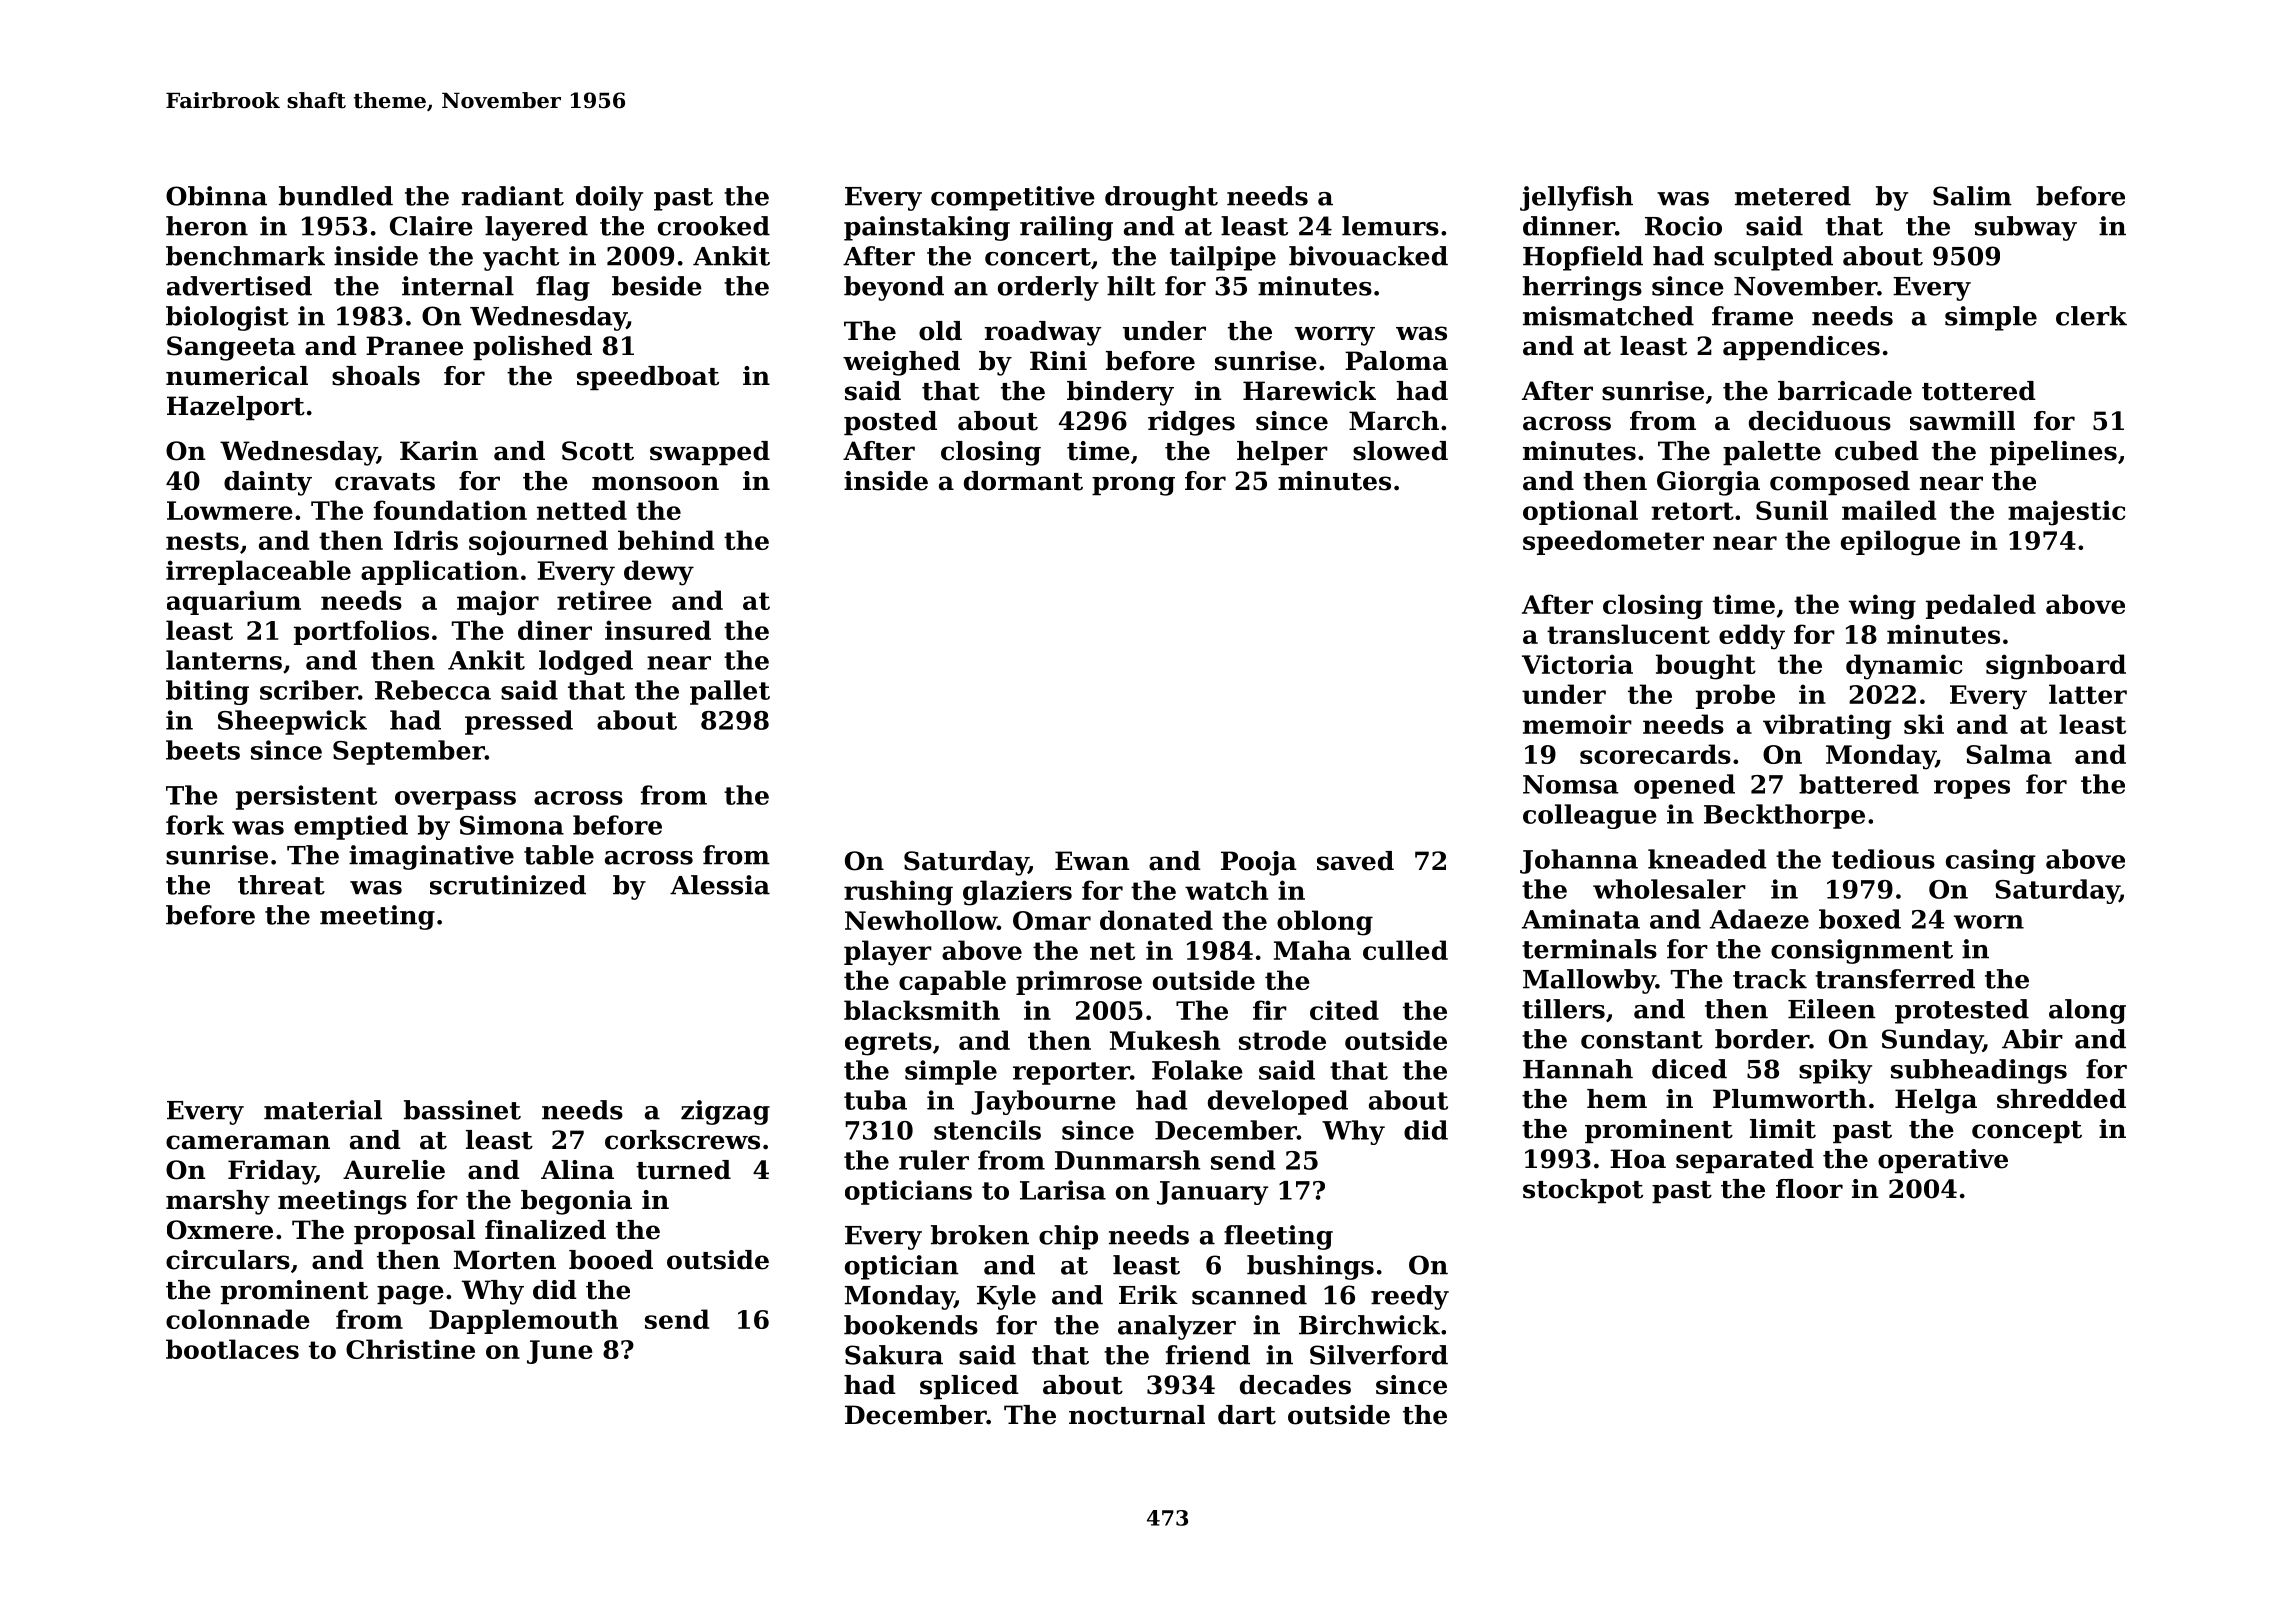 This document has height=1620, width=2292. I want to click on bushings, so click(1310, 1267).
